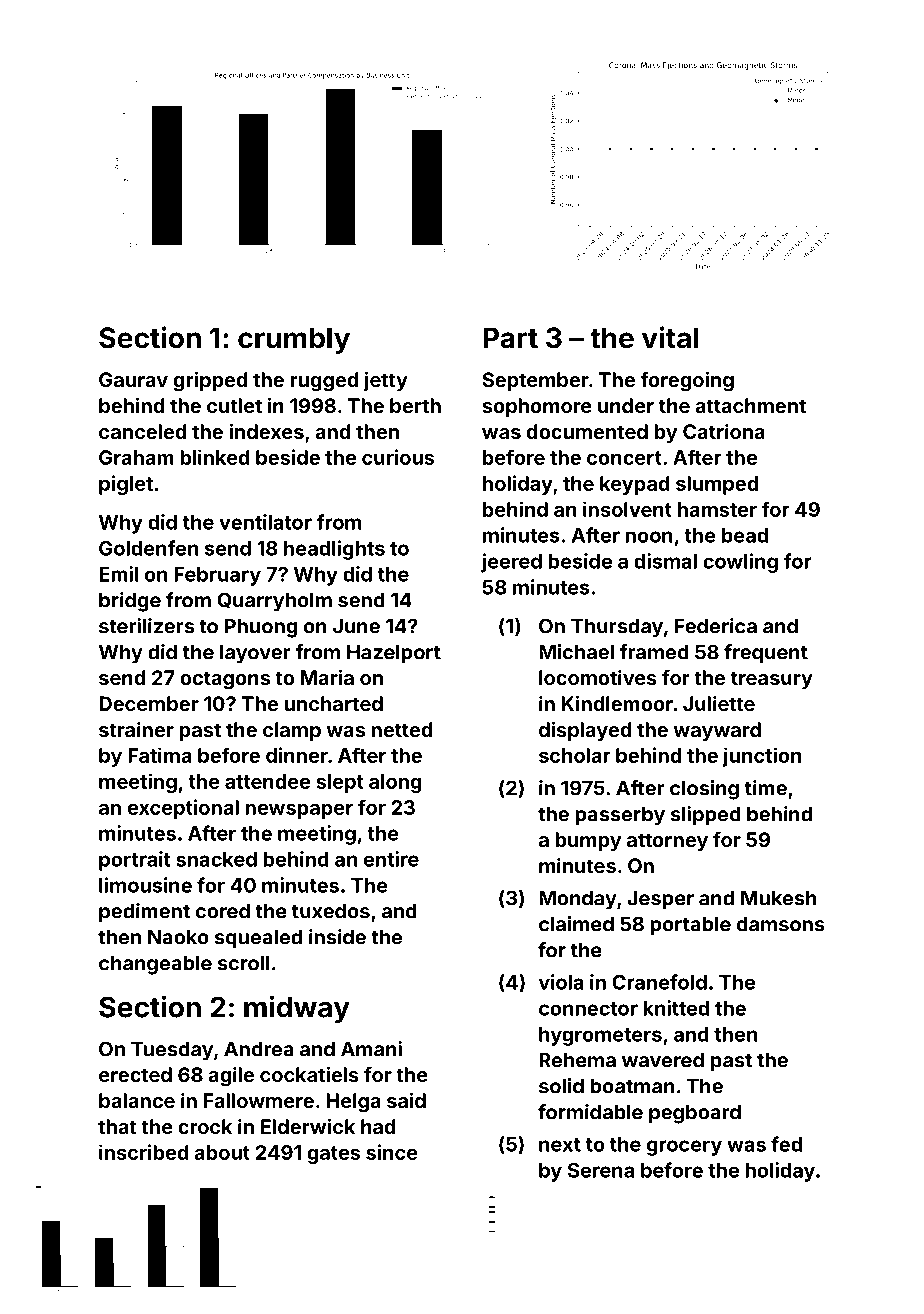  What do you see at coordinates (333, 1155) in the image?
I see `gates` at bounding box center [333, 1155].
